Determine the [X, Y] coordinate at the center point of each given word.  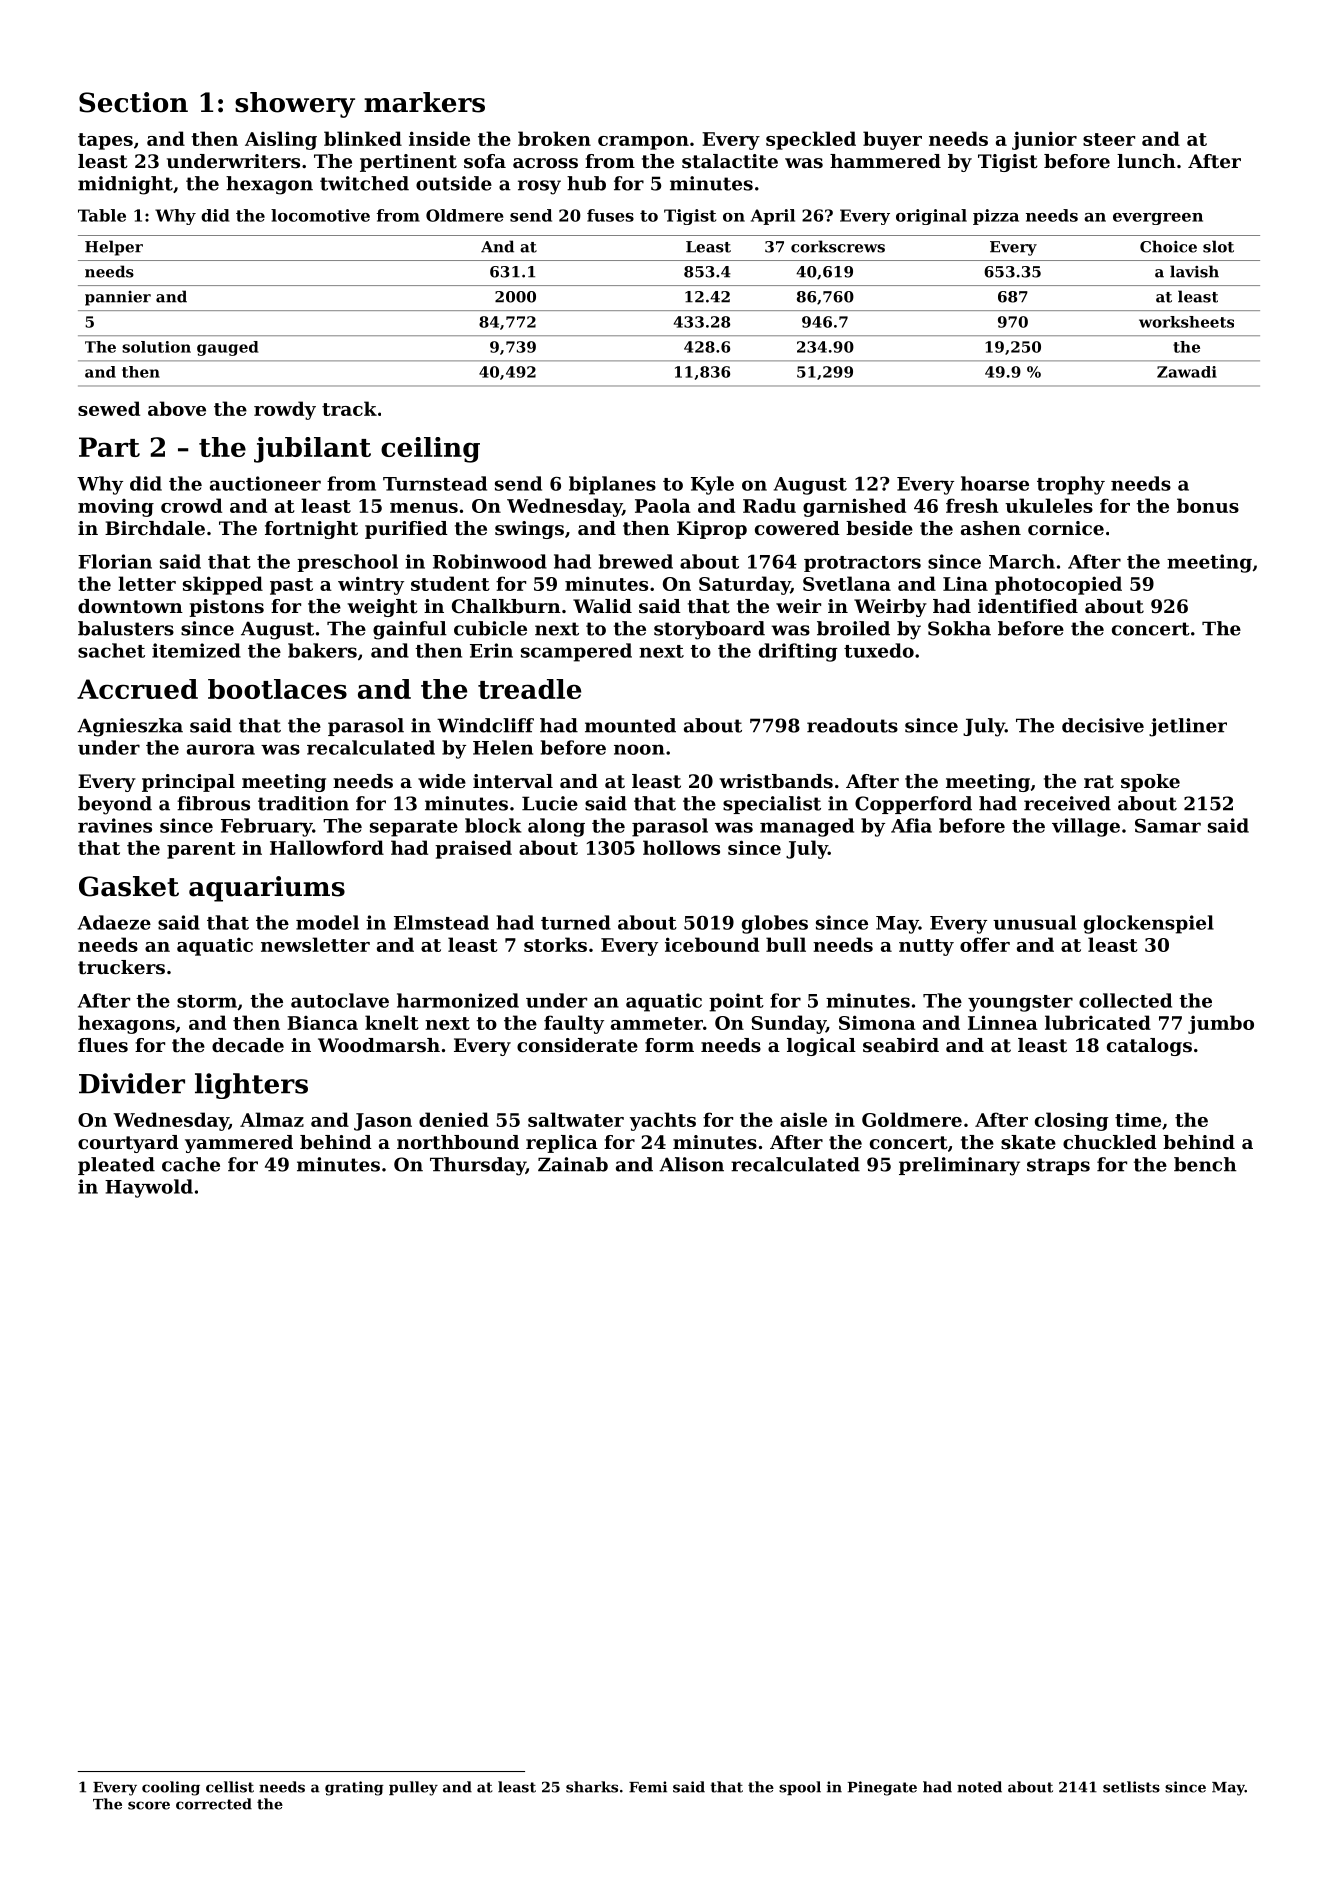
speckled [811, 140]
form [669, 1045]
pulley [413, 1788]
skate [1028, 1142]
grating [354, 1788]
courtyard [128, 1144]
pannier [118, 298]
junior [1044, 140]
